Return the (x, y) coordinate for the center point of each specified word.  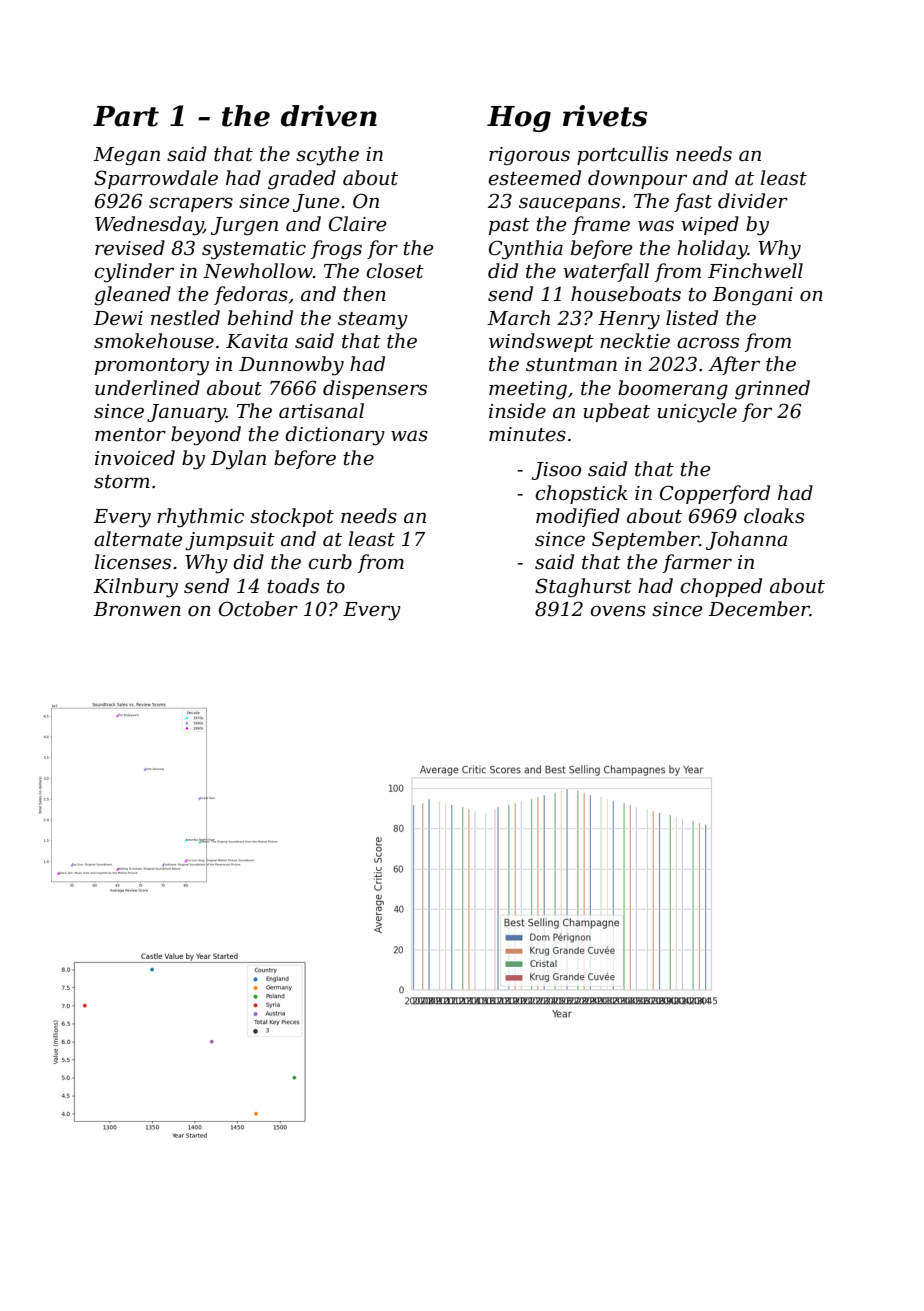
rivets (605, 116)
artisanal (321, 411)
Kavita (257, 341)
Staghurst (583, 588)
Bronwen (137, 609)
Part (126, 116)
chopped (721, 587)
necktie (635, 341)
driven (329, 116)
